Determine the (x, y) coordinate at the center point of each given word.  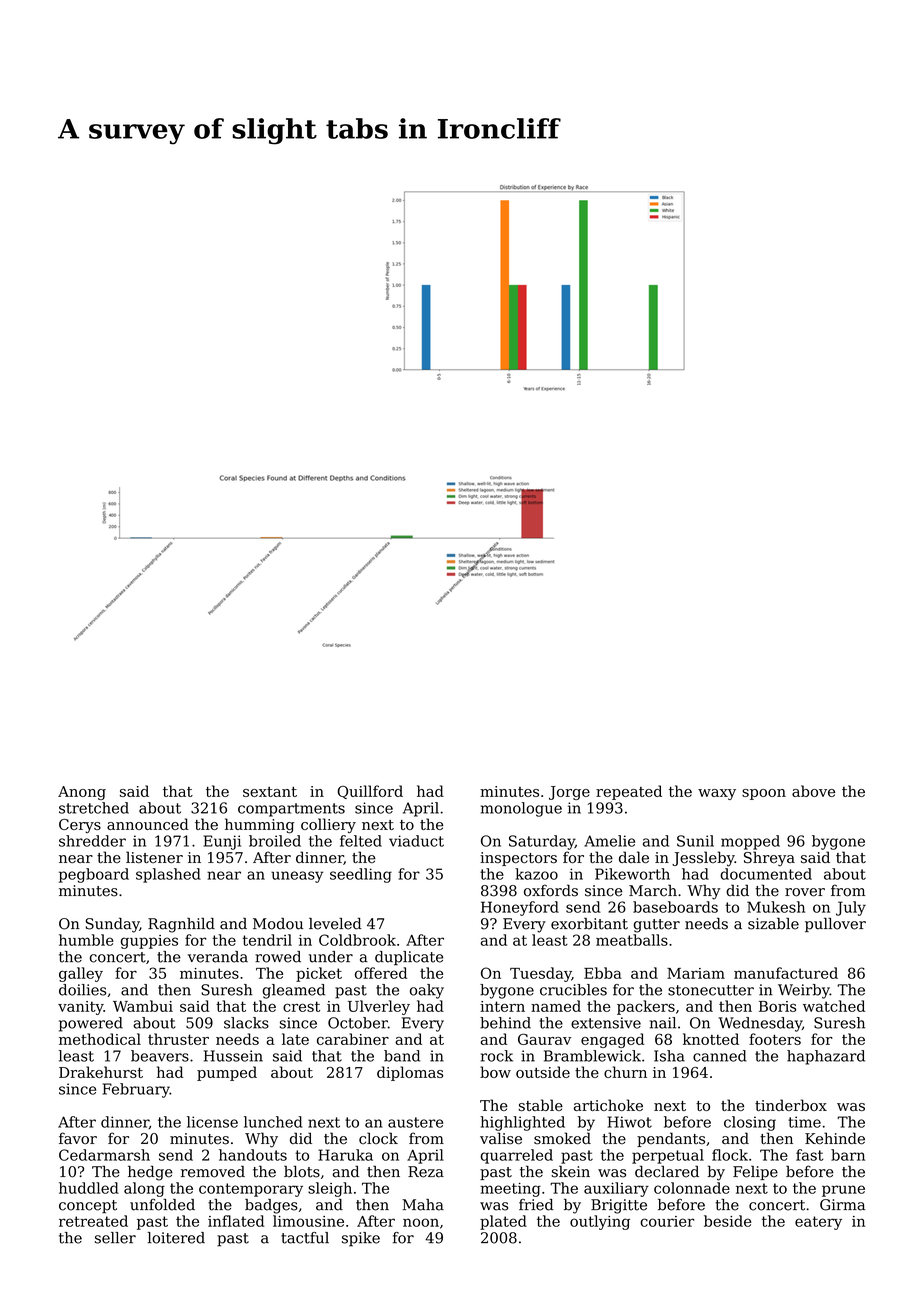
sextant (270, 792)
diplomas (410, 1073)
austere (415, 1122)
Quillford (370, 792)
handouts (253, 1155)
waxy (717, 794)
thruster (178, 1039)
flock (730, 1155)
